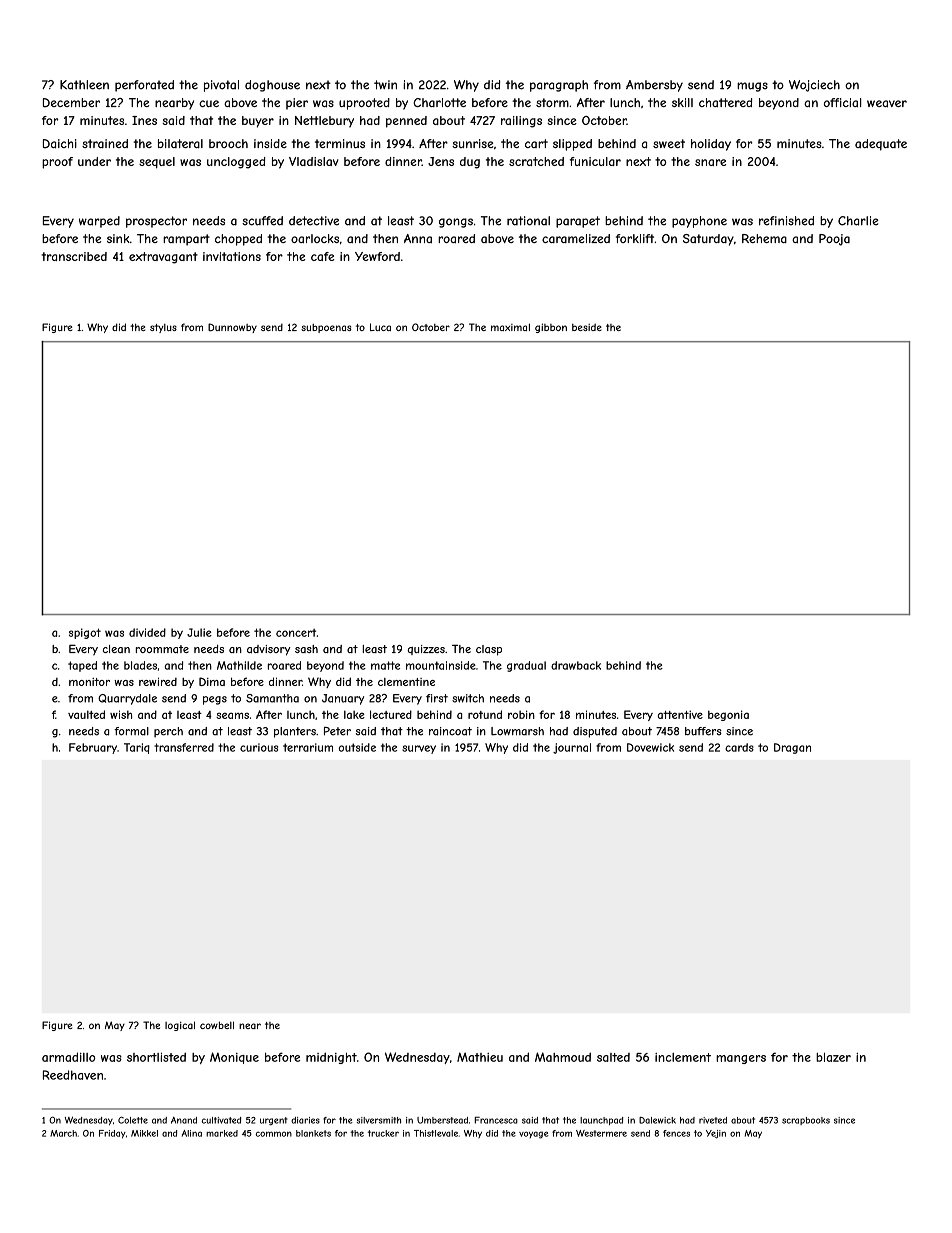 This image has width=952, height=1233. What do you see at coordinates (728, 715) in the image?
I see `begonia` at bounding box center [728, 715].
